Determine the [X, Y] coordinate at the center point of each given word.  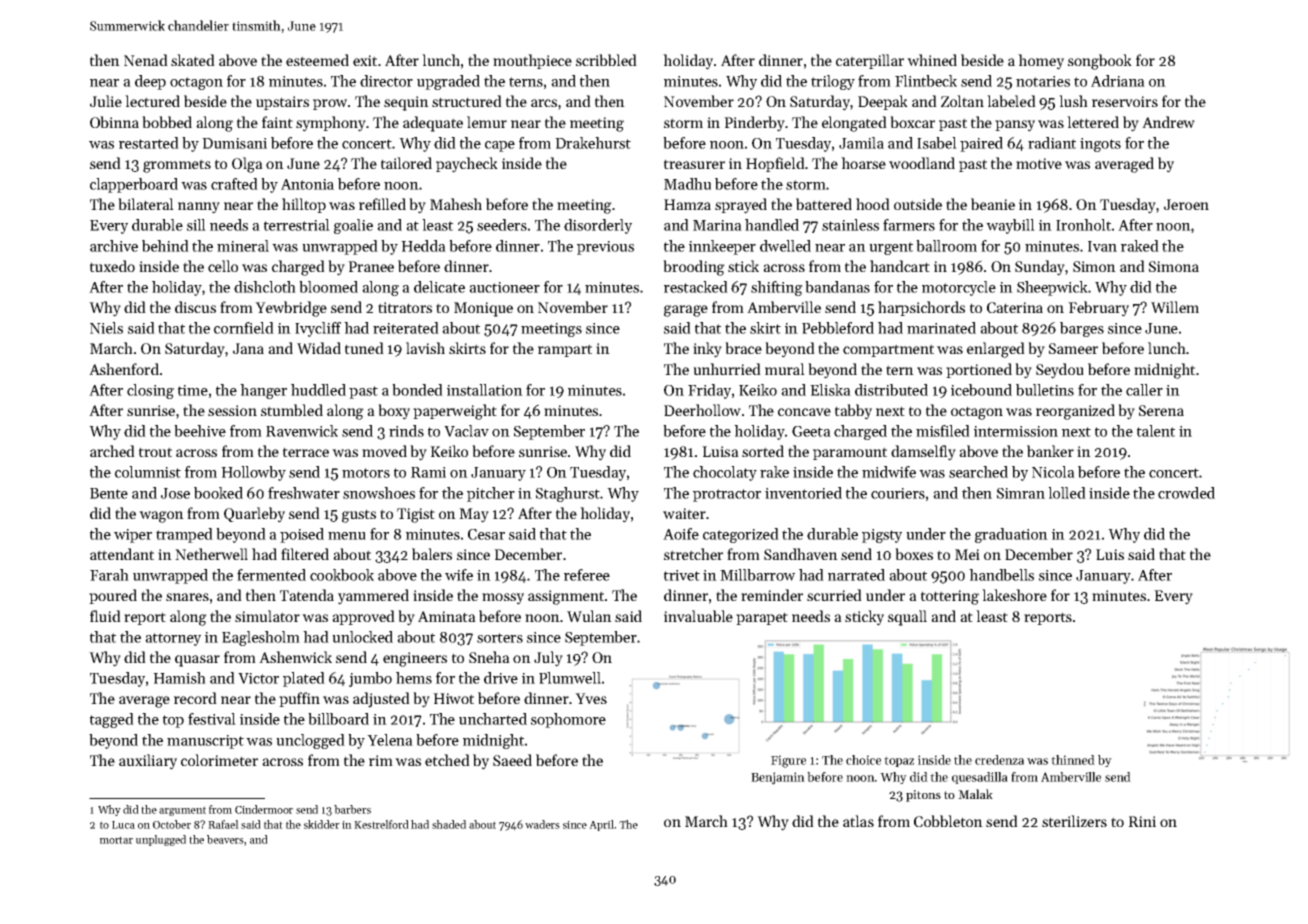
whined [932, 60]
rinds [406, 431]
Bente [109, 493]
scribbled [606, 60]
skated [193, 60]
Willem [1175, 307]
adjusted [381, 700]
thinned [1073, 760]
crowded [1186, 493]
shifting [777, 288]
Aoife [681, 534]
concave [804, 412]
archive [114, 246]
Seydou [1060, 371]
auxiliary [148, 762]
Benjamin [778, 778]
